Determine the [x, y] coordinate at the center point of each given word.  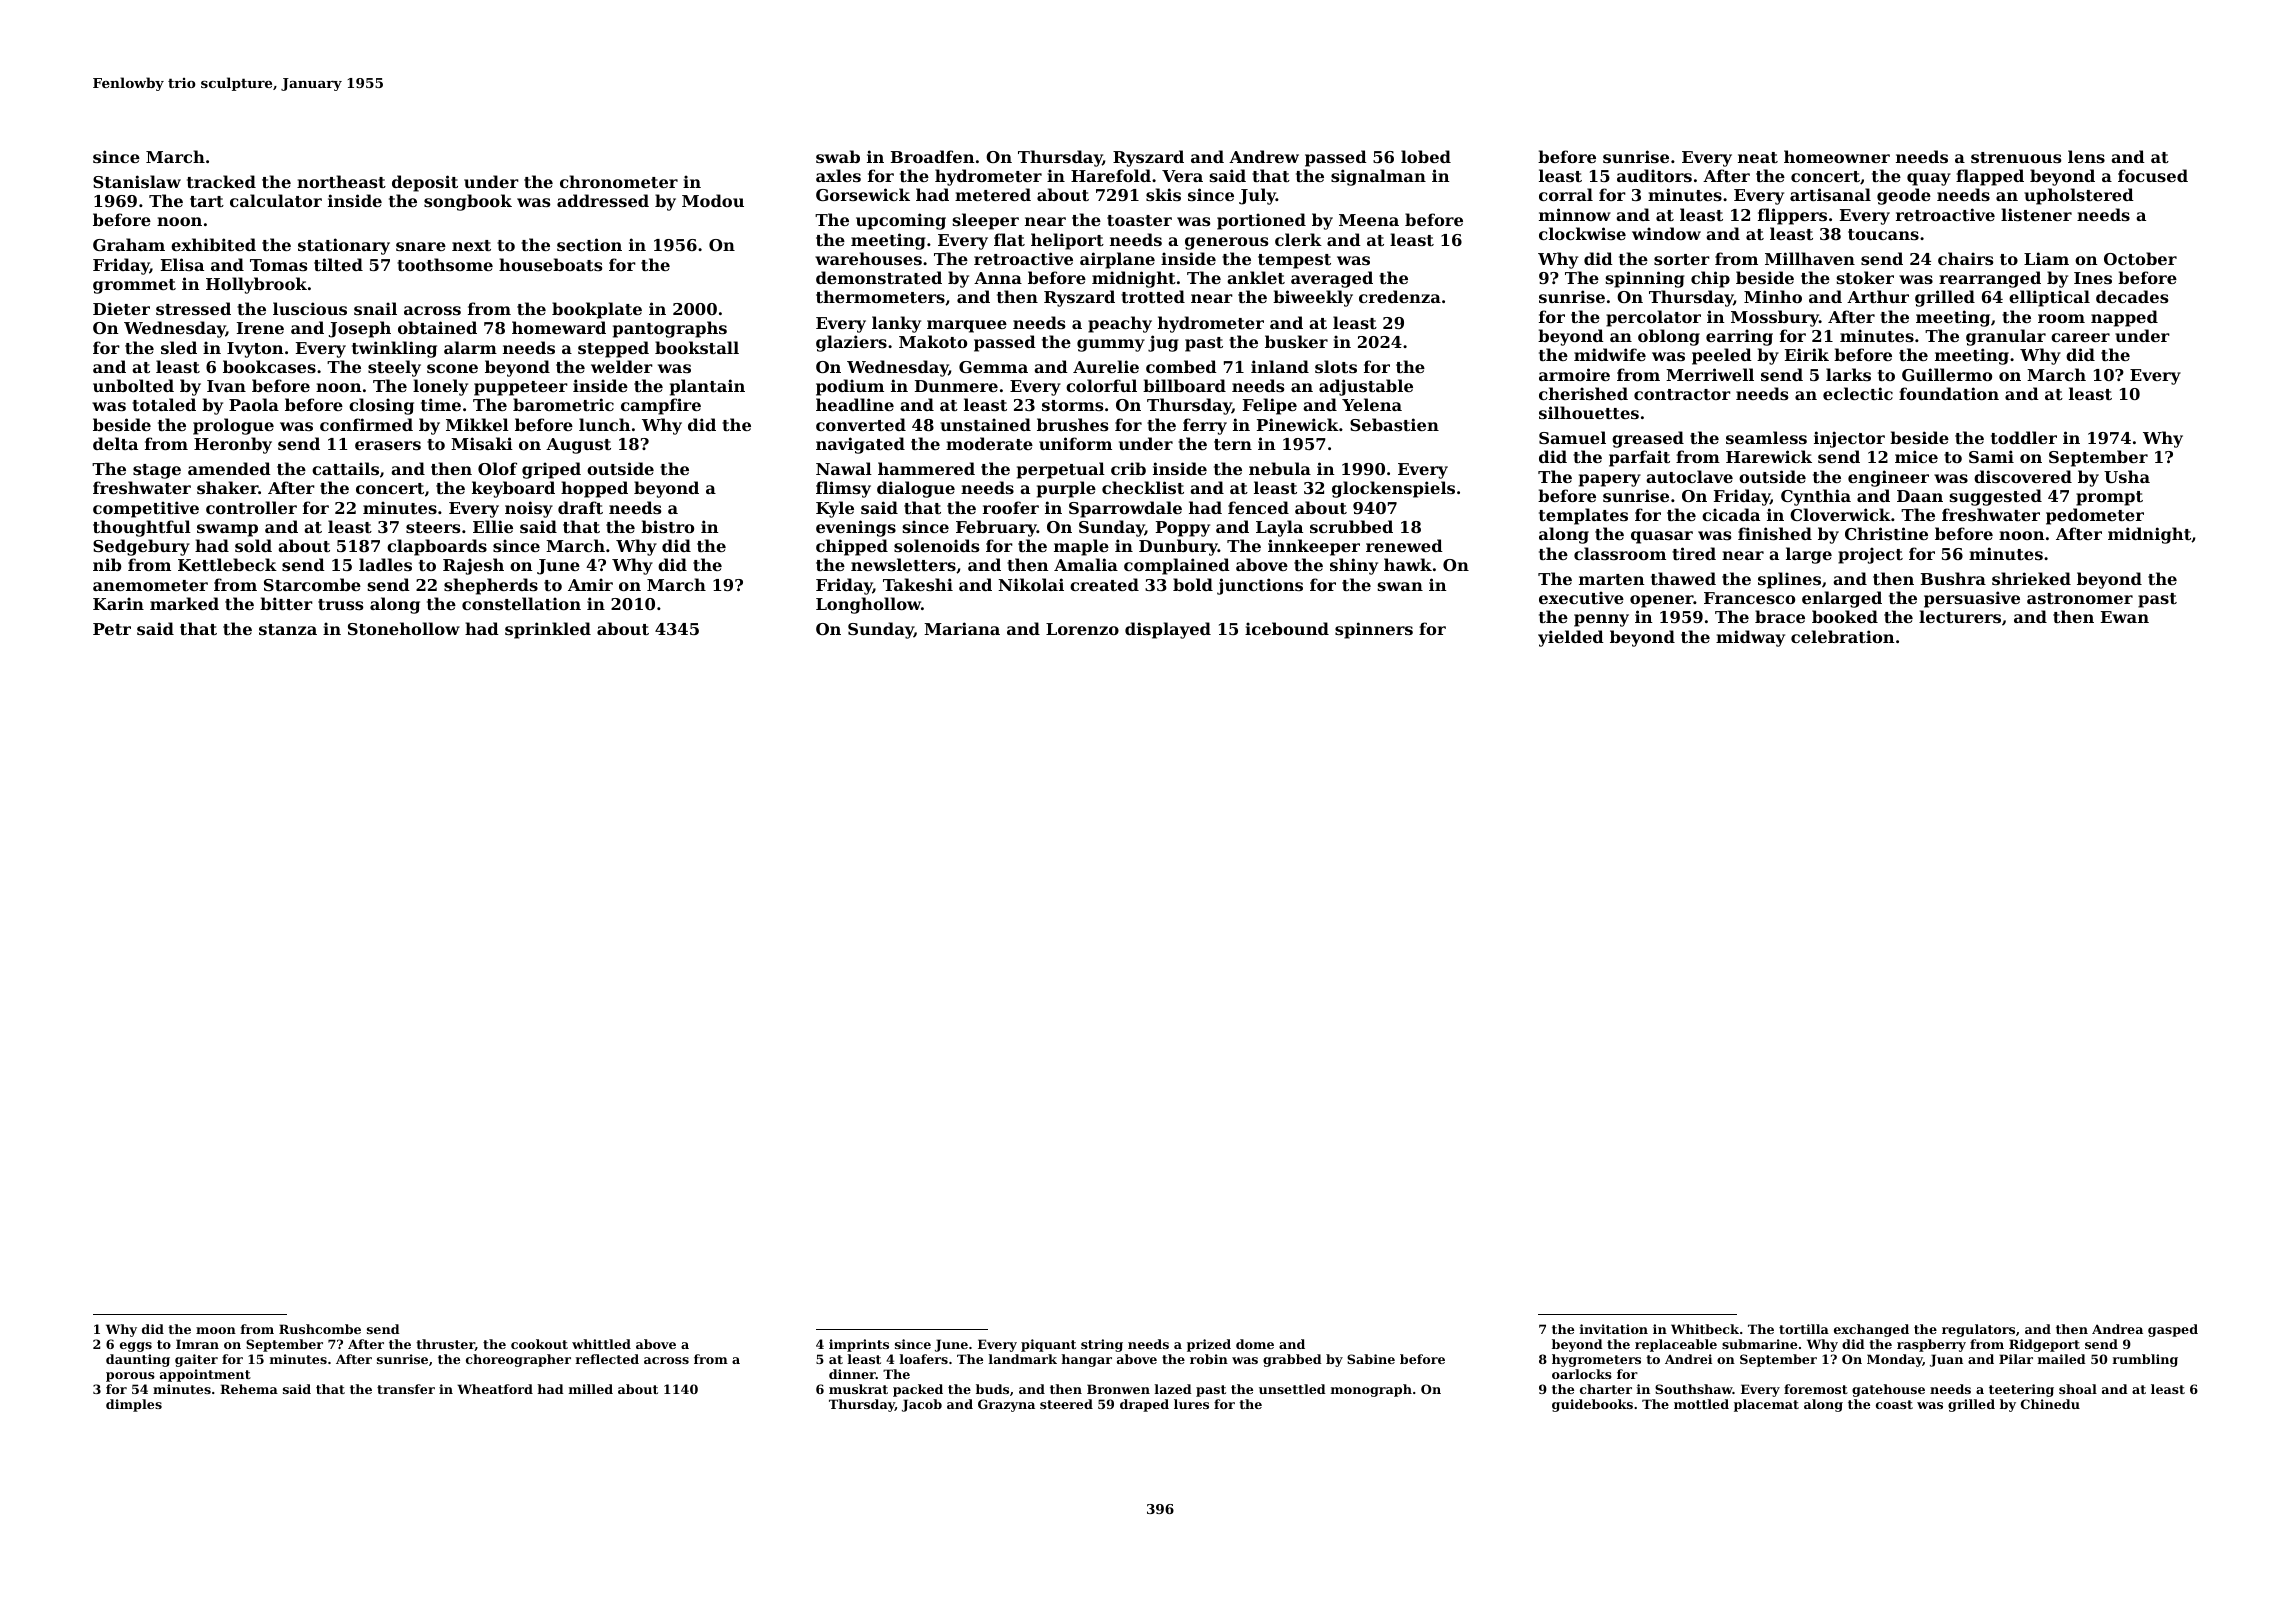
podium [850, 387]
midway [1750, 638]
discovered [2023, 476]
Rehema [249, 1389]
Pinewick [1298, 424]
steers [433, 527]
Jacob [922, 1405]
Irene [260, 328]
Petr [112, 629]
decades [2132, 296]
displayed [1168, 630]
